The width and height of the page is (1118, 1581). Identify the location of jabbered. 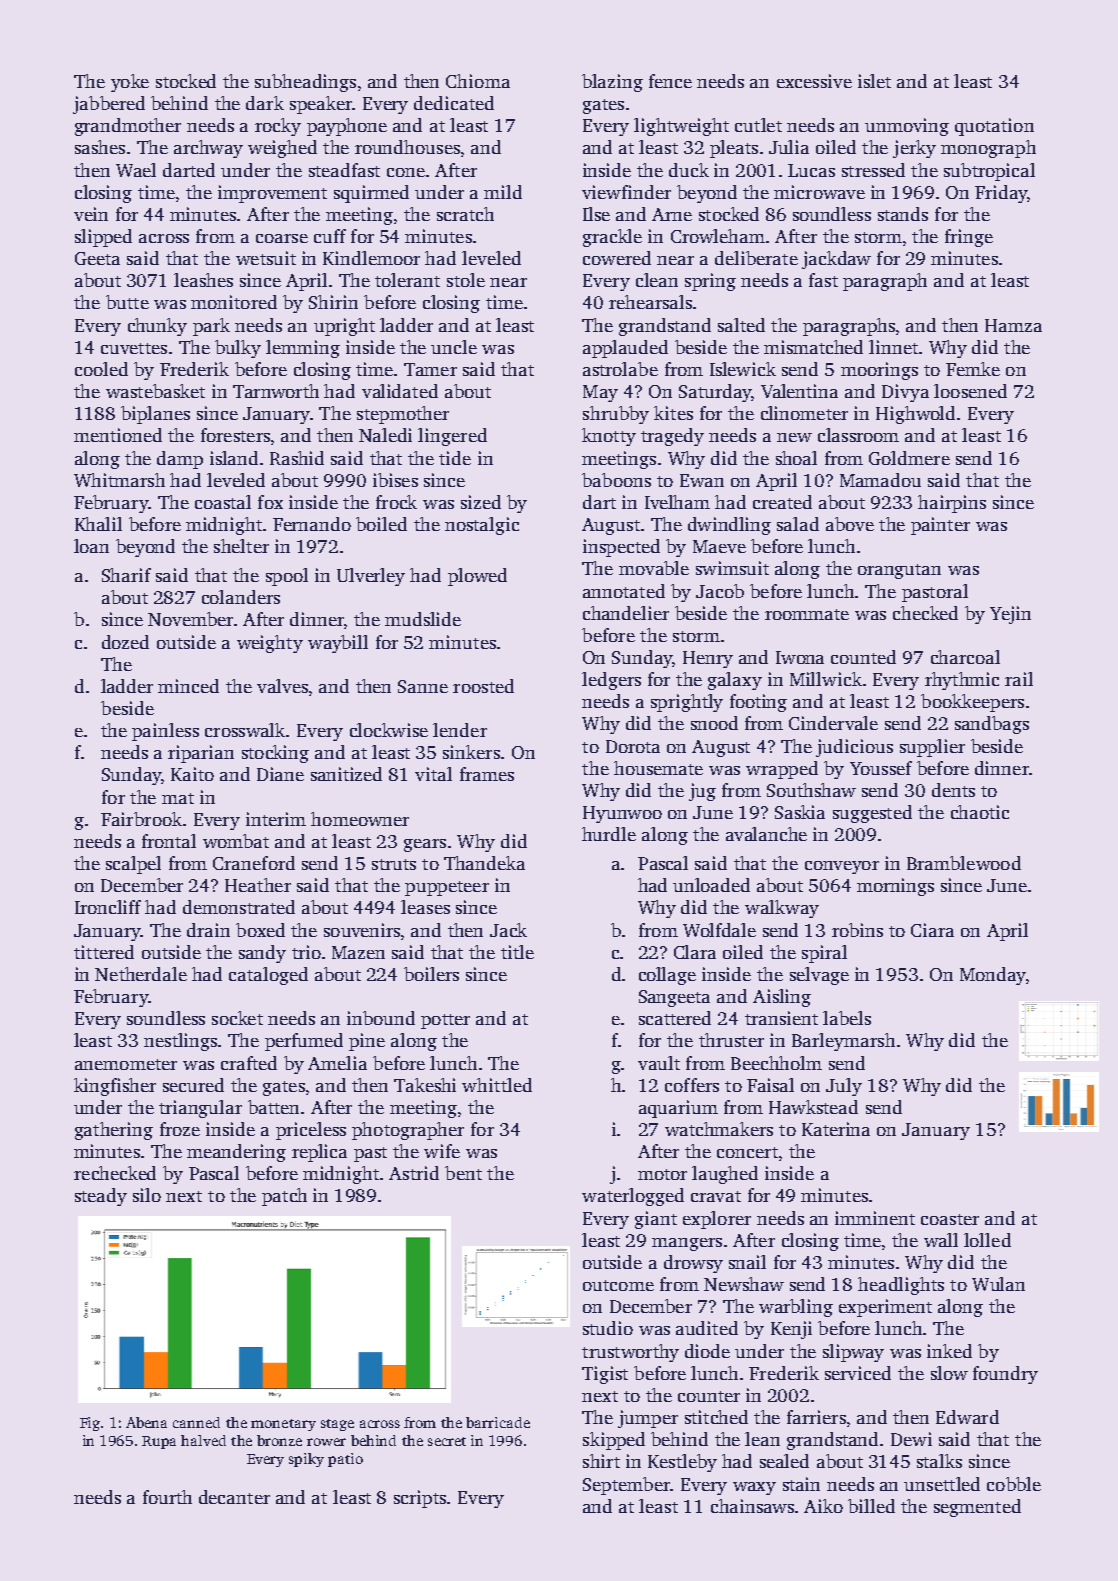
(109, 105).
